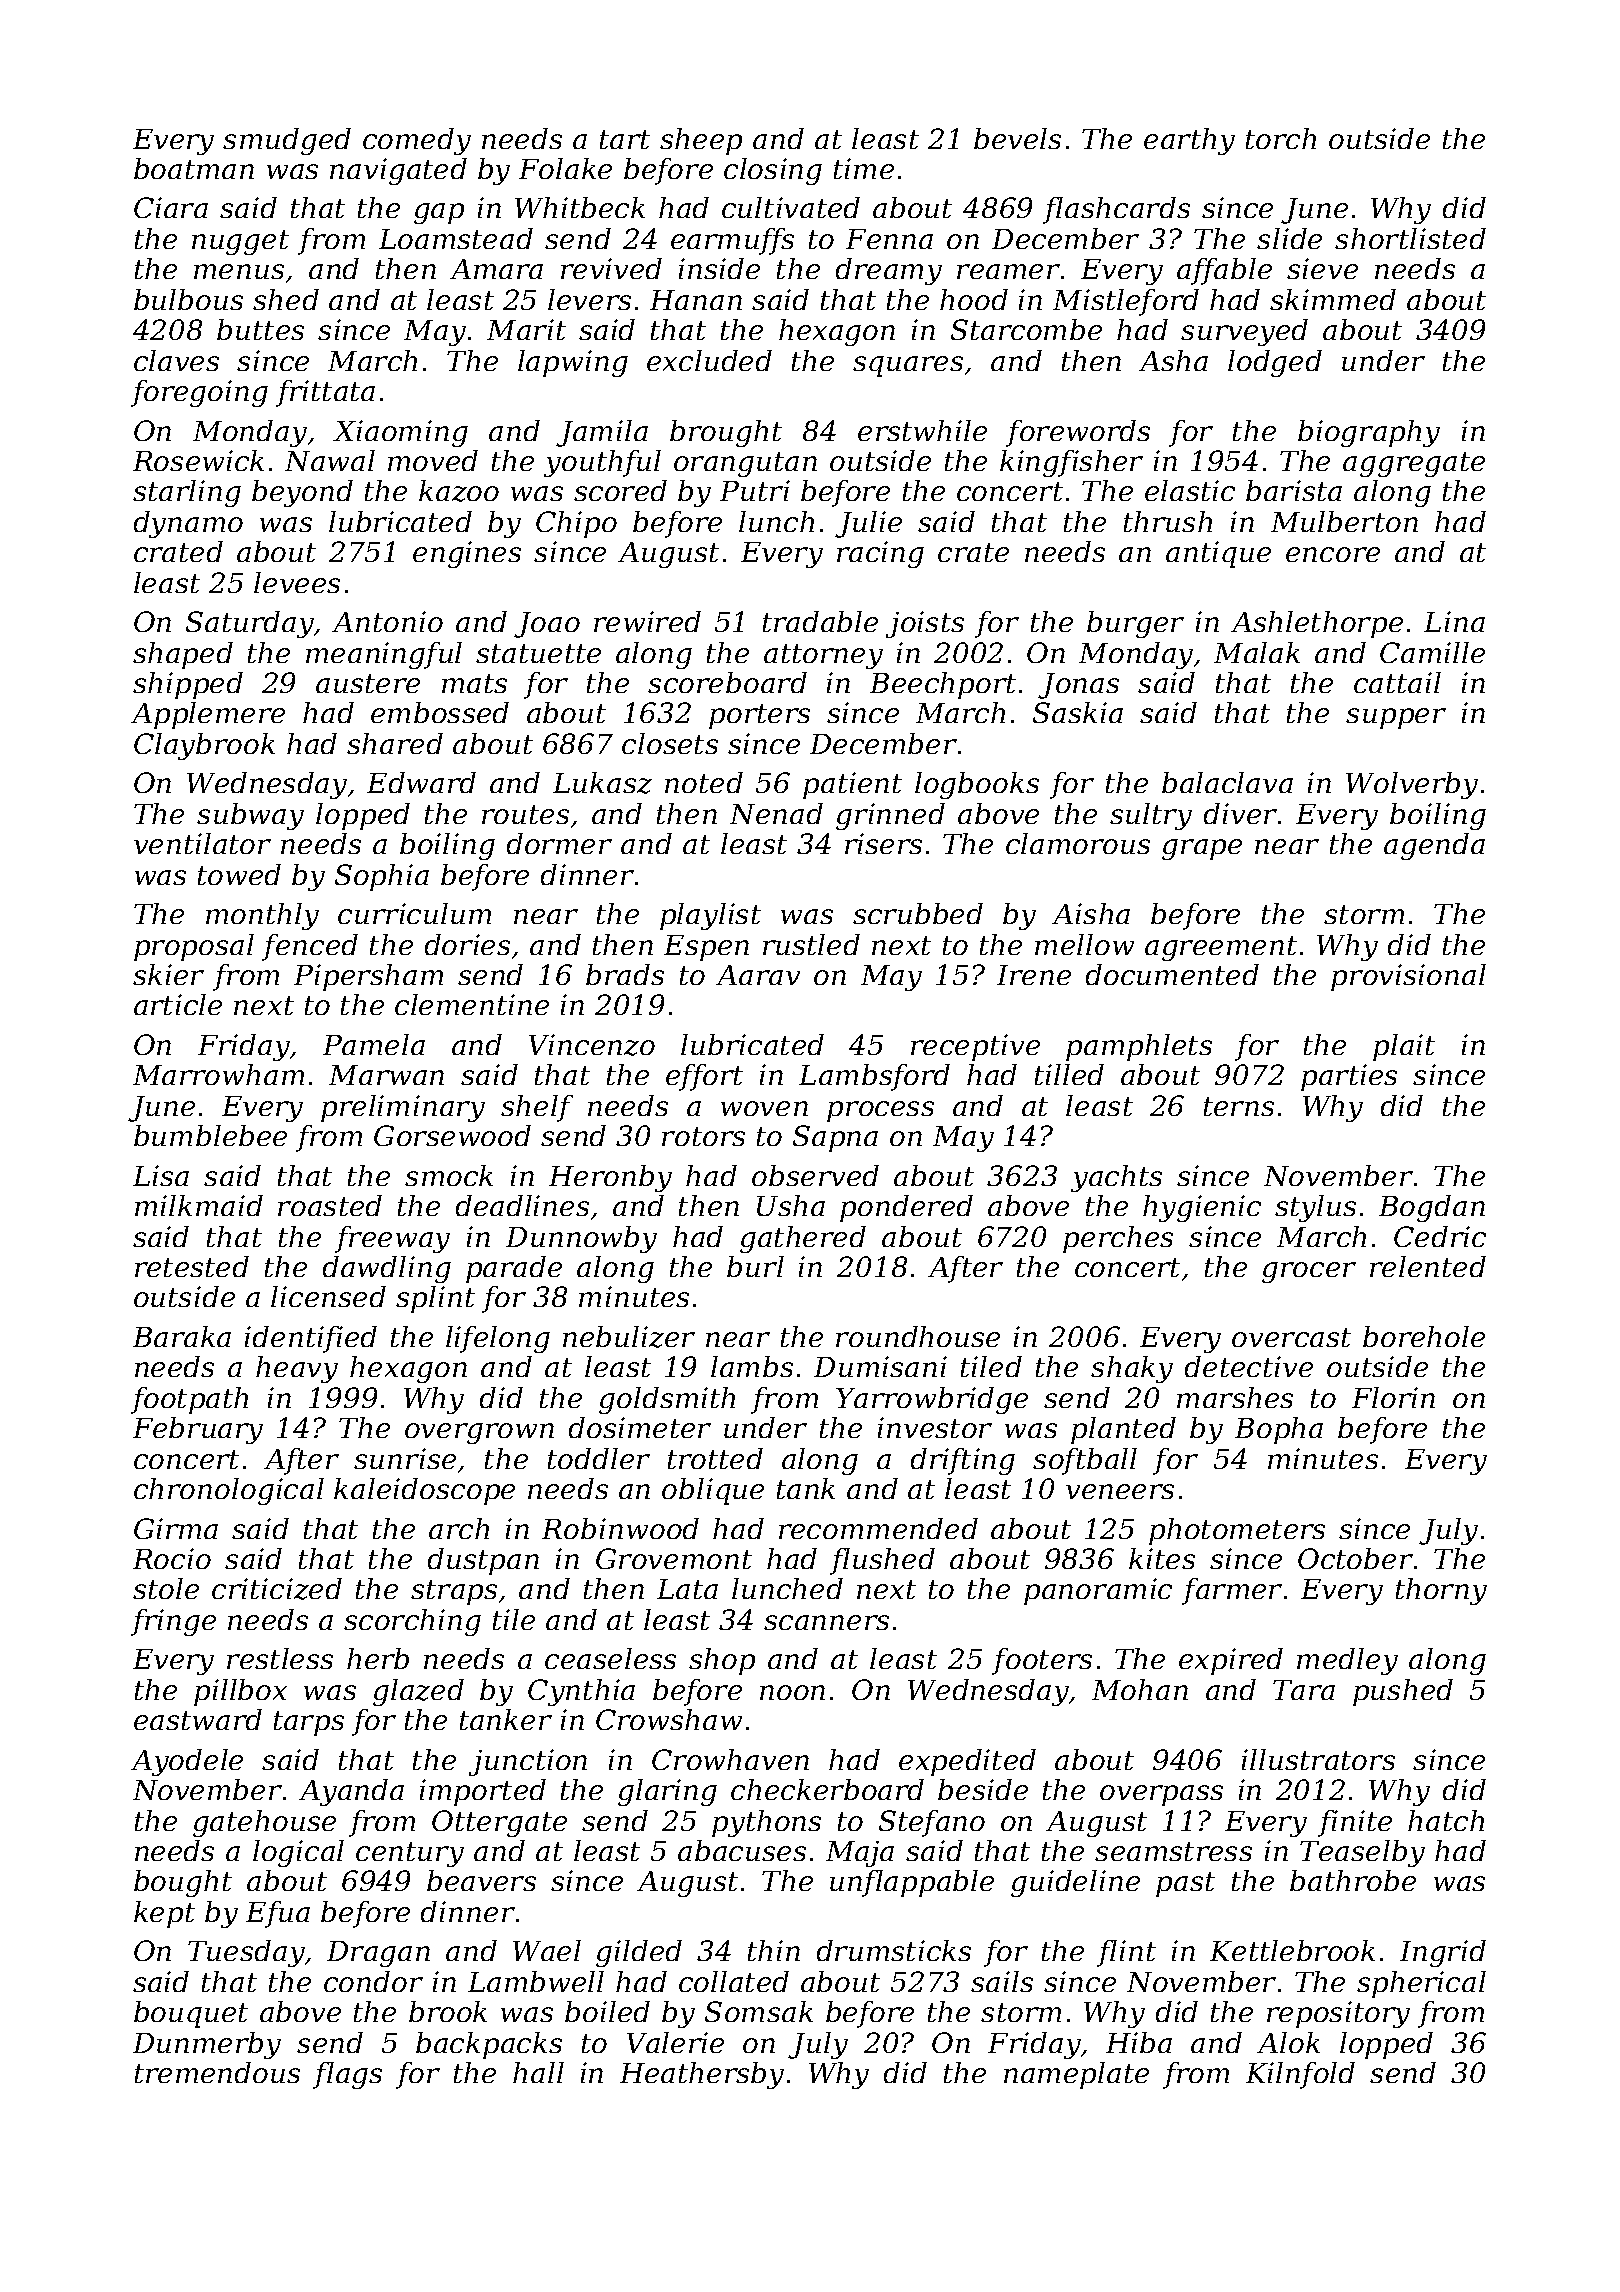 Image resolution: width=1620 pixels, height=2292 pixels. I want to click on effort, so click(704, 1077).
